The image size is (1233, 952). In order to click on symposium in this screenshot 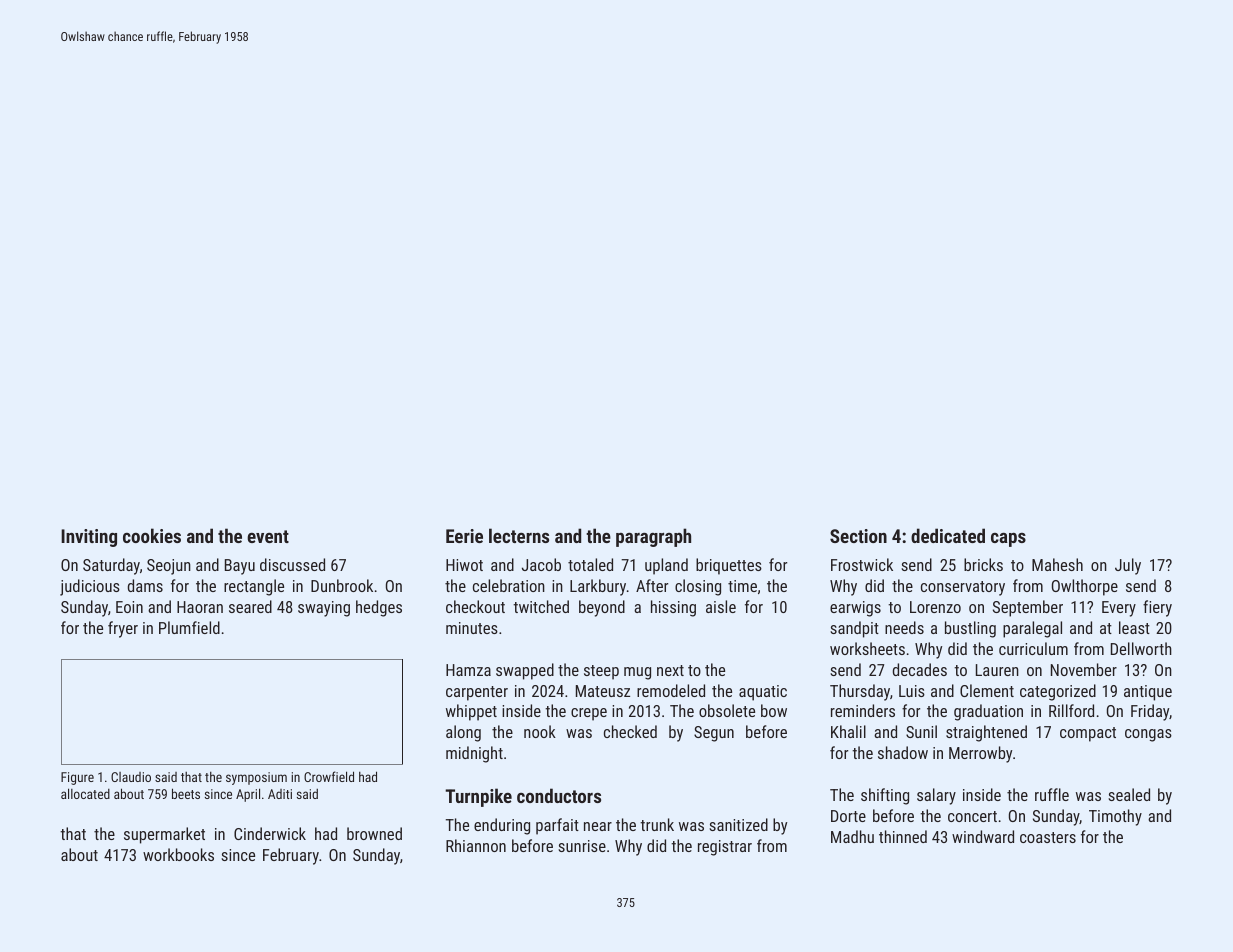, I will do `click(256, 778)`.
